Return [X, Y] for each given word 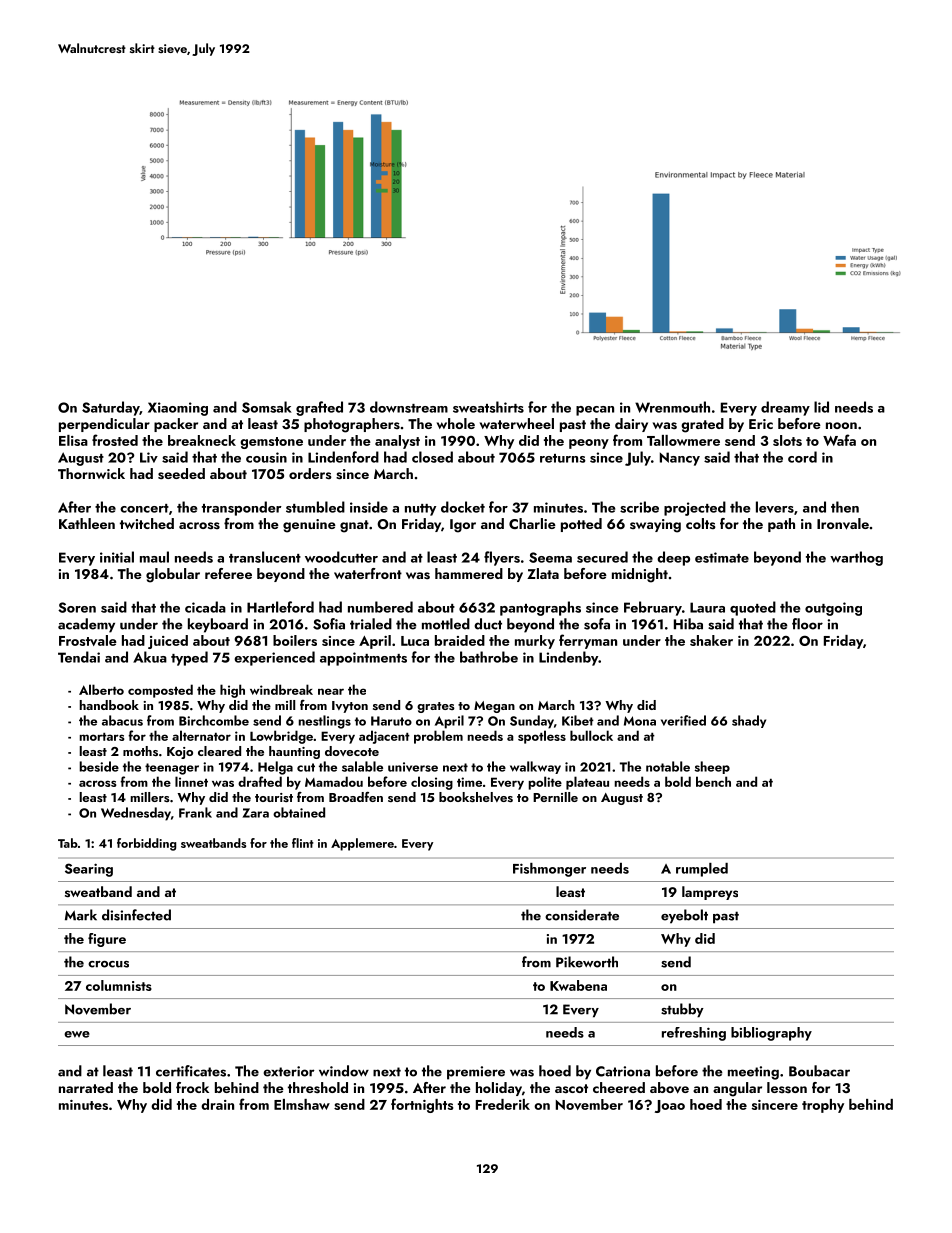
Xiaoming [178, 409]
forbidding [146, 844]
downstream [409, 407]
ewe [77, 1034]
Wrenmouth [672, 407]
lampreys [710, 893]
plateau [587, 783]
